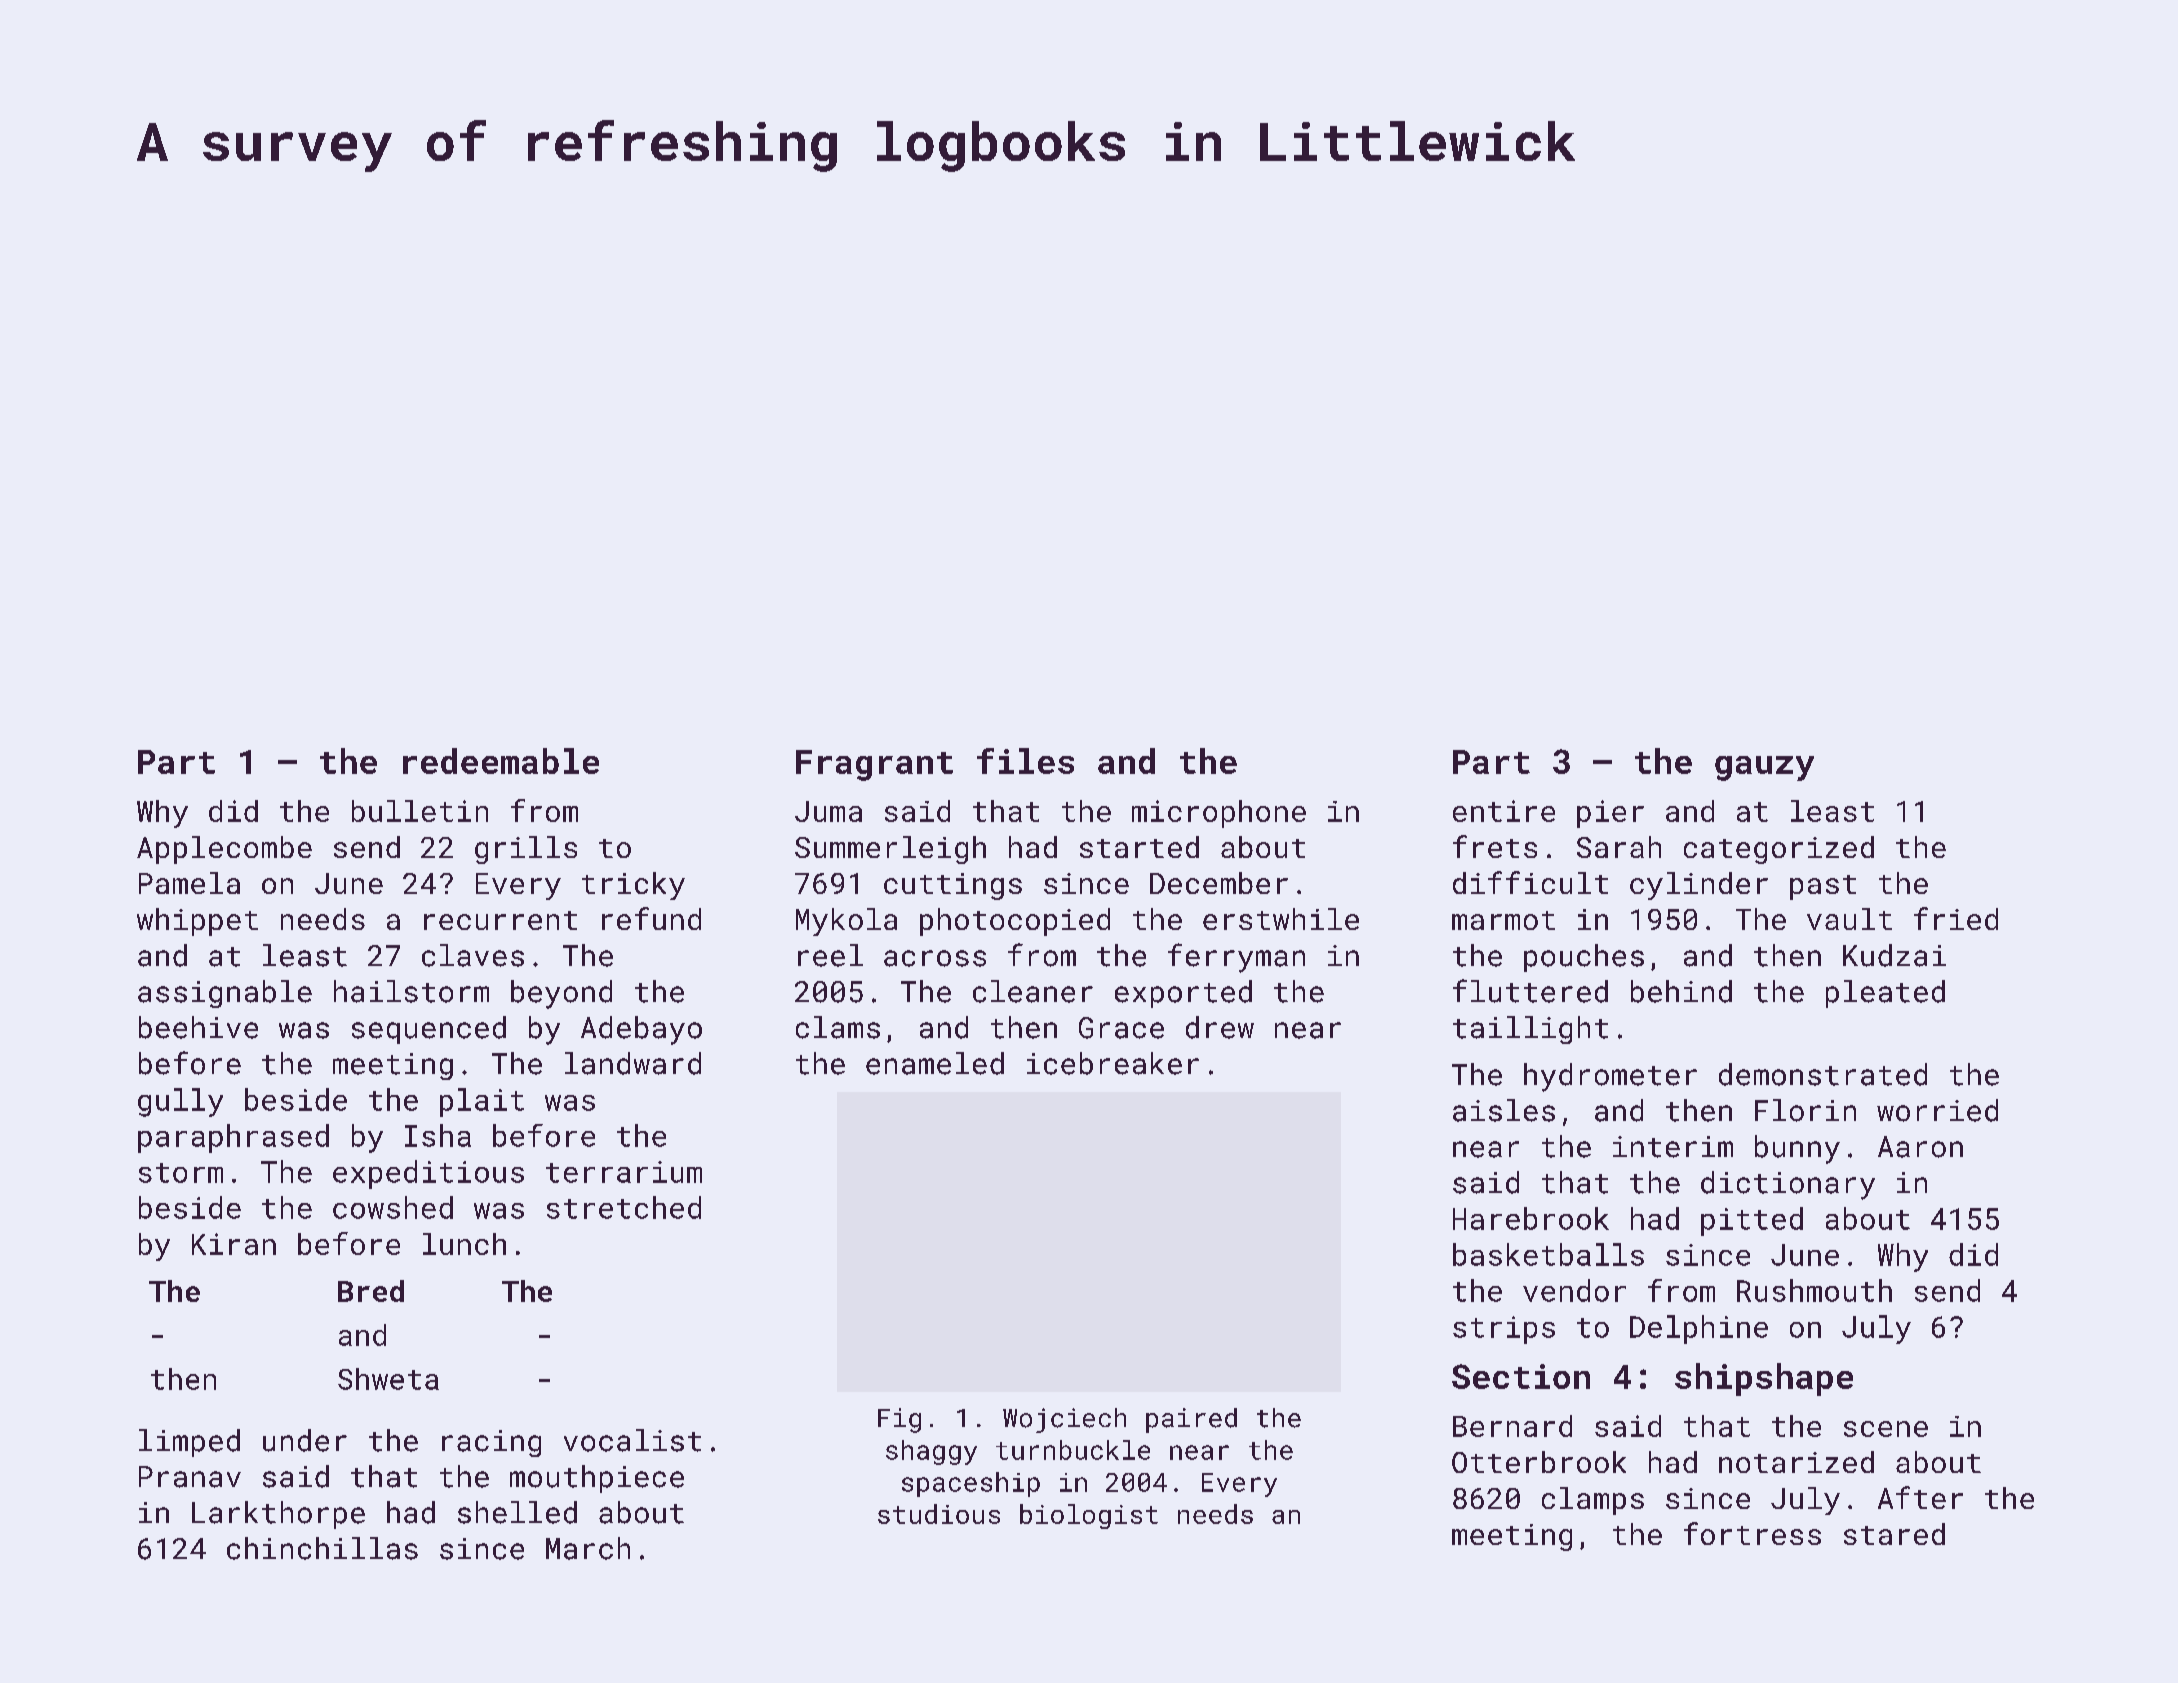 Image resolution: width=2178 pixels, height=1683 pixels. What do you see at coordinates (224, 850) in the screenshot?
I see `Applecombe` at bounding box center [224, 850].
